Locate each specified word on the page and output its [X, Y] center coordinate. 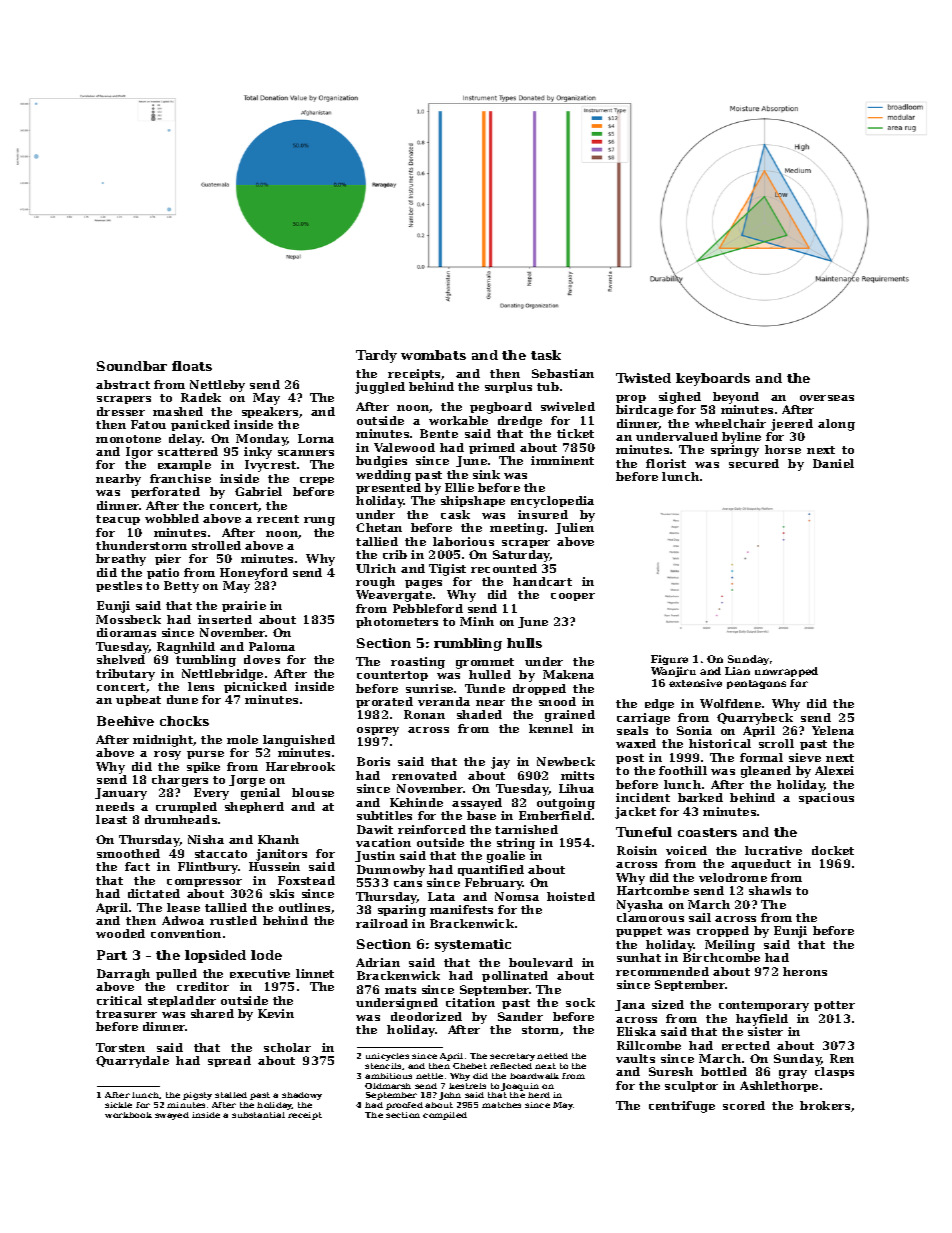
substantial [258, 1115]
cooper [573, 597]
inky [258, 453]
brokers [825, 1105]
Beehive [125, 721]
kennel [551, 728]
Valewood [404, 447]
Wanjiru [673, 672]
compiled [445, 1116]
